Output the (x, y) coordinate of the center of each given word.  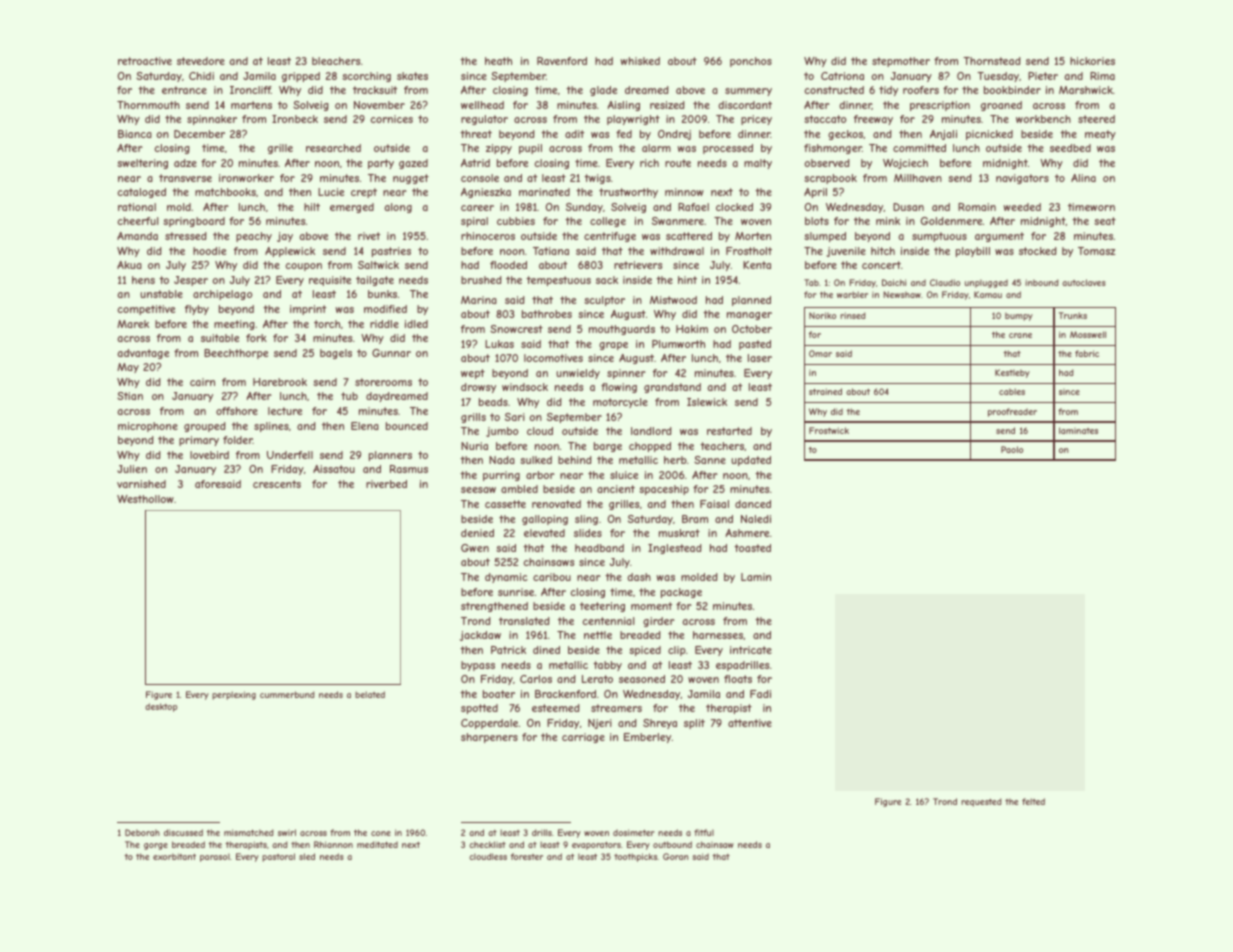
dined (546, 650)
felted (1033, 801)
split (694, 724)
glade (603, 91)
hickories (1092, 61)
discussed (183, 832)
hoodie (209, 251)
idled (416, 324)
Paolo (1012, 449)
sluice (624, 475)
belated (370, 694)
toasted (752, 548)
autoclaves (1084, 282)
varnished (141, 484)
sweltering (142, 164)
